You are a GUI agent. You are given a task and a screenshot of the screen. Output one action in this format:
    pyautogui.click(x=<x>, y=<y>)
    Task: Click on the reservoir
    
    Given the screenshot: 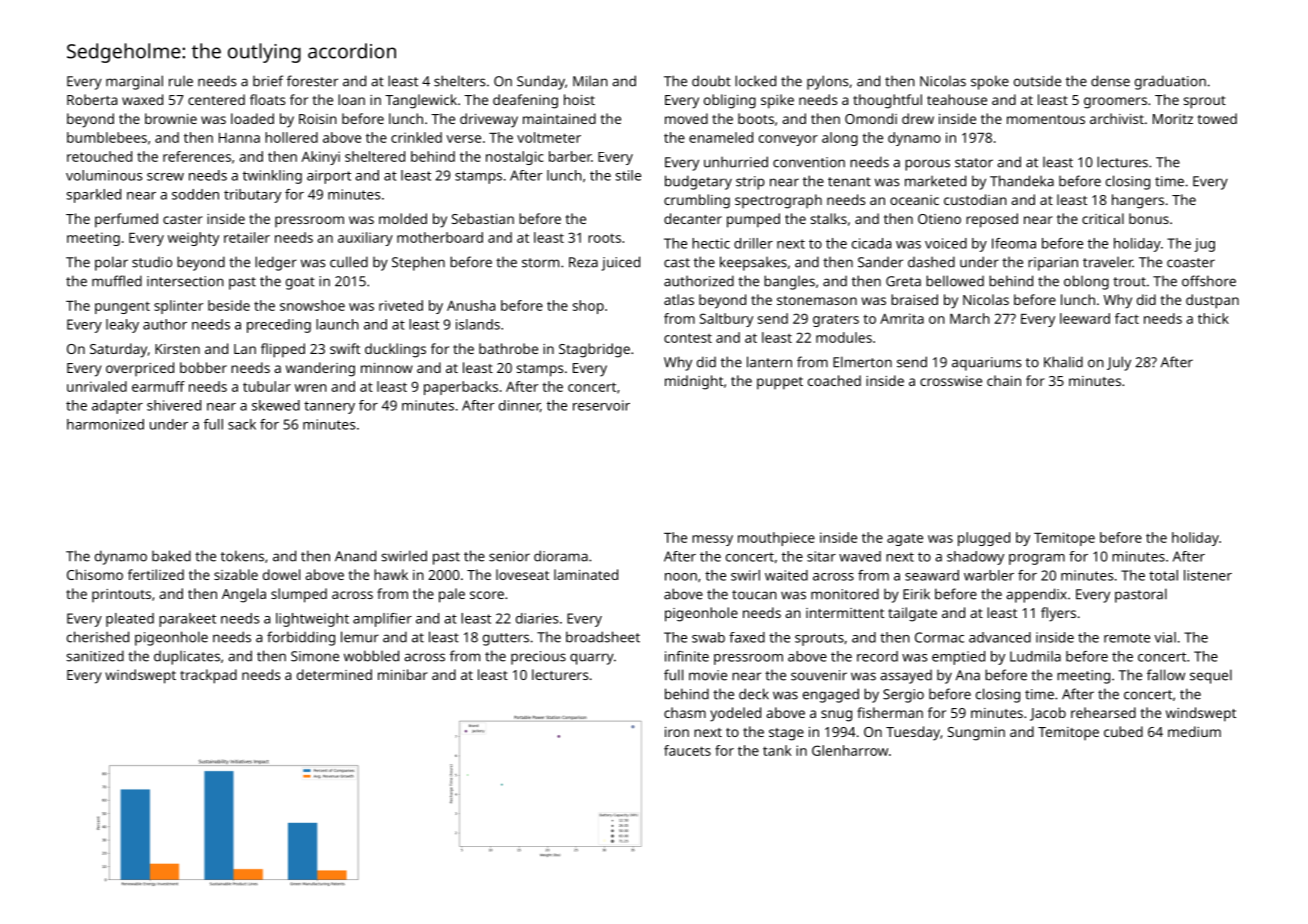 What is the action you would take?
    pyautogui.click(x=601, y=405)
